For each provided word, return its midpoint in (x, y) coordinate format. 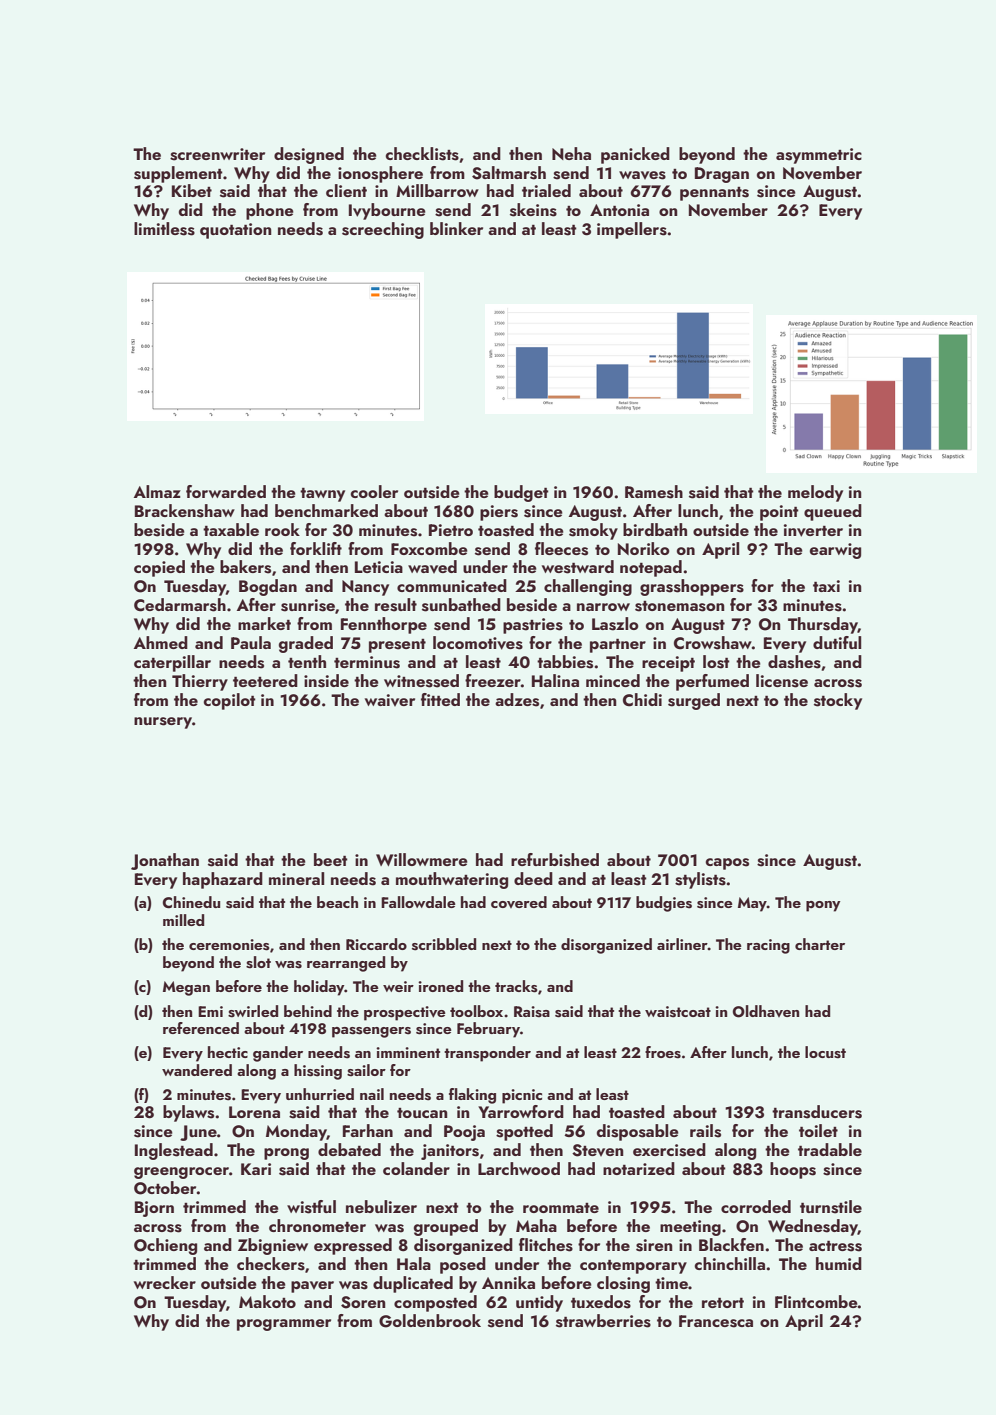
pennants (714, 194)
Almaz (157, 491)
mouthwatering (452, 880)
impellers (632, 230)
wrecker (165, 1282)
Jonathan (165, 861)
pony (823, 906)
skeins (533, 210)
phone (270, 211)
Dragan (722, 175)
